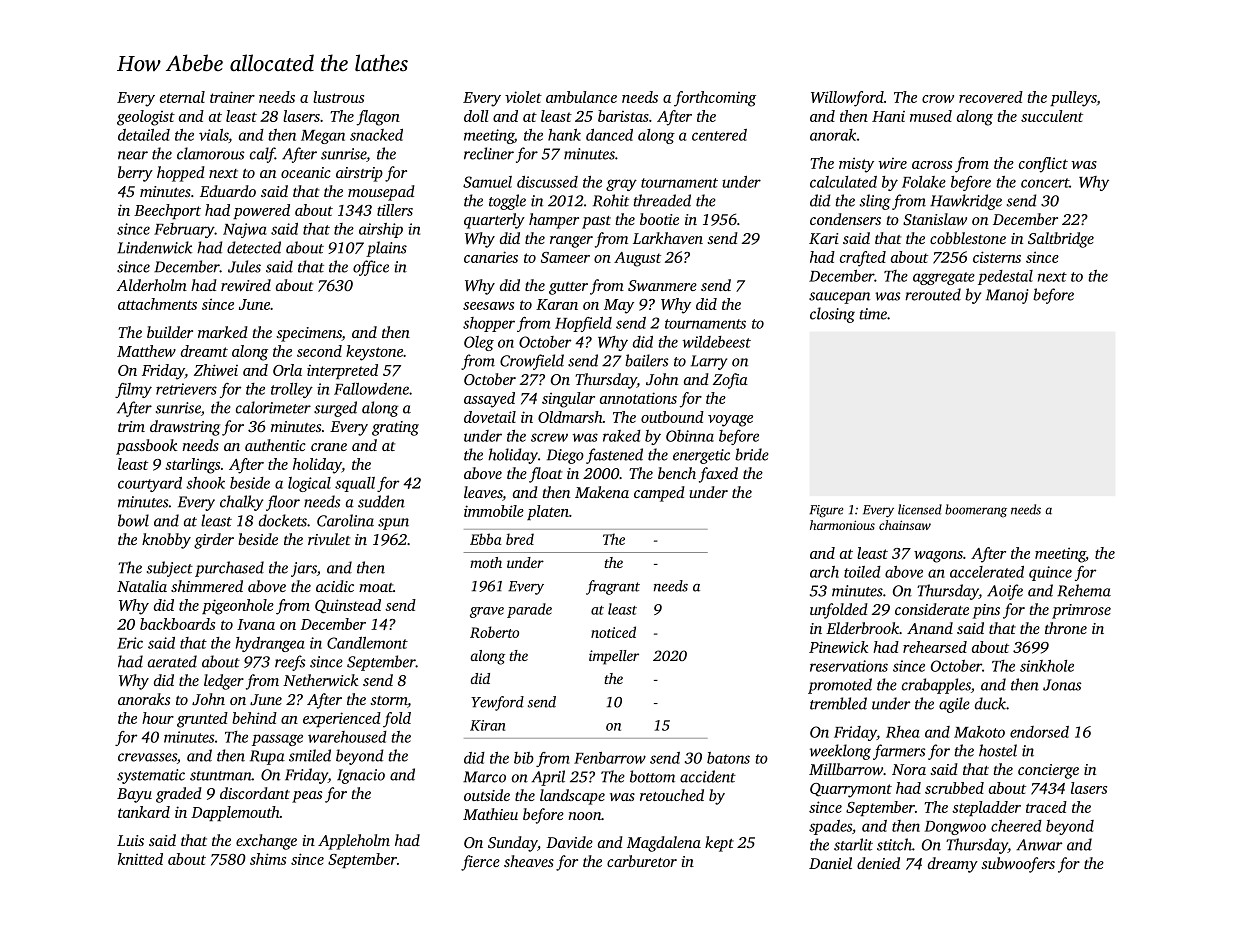  Describe the element at coordinates (718, 475) in the page. I see `faxed` at that location.
